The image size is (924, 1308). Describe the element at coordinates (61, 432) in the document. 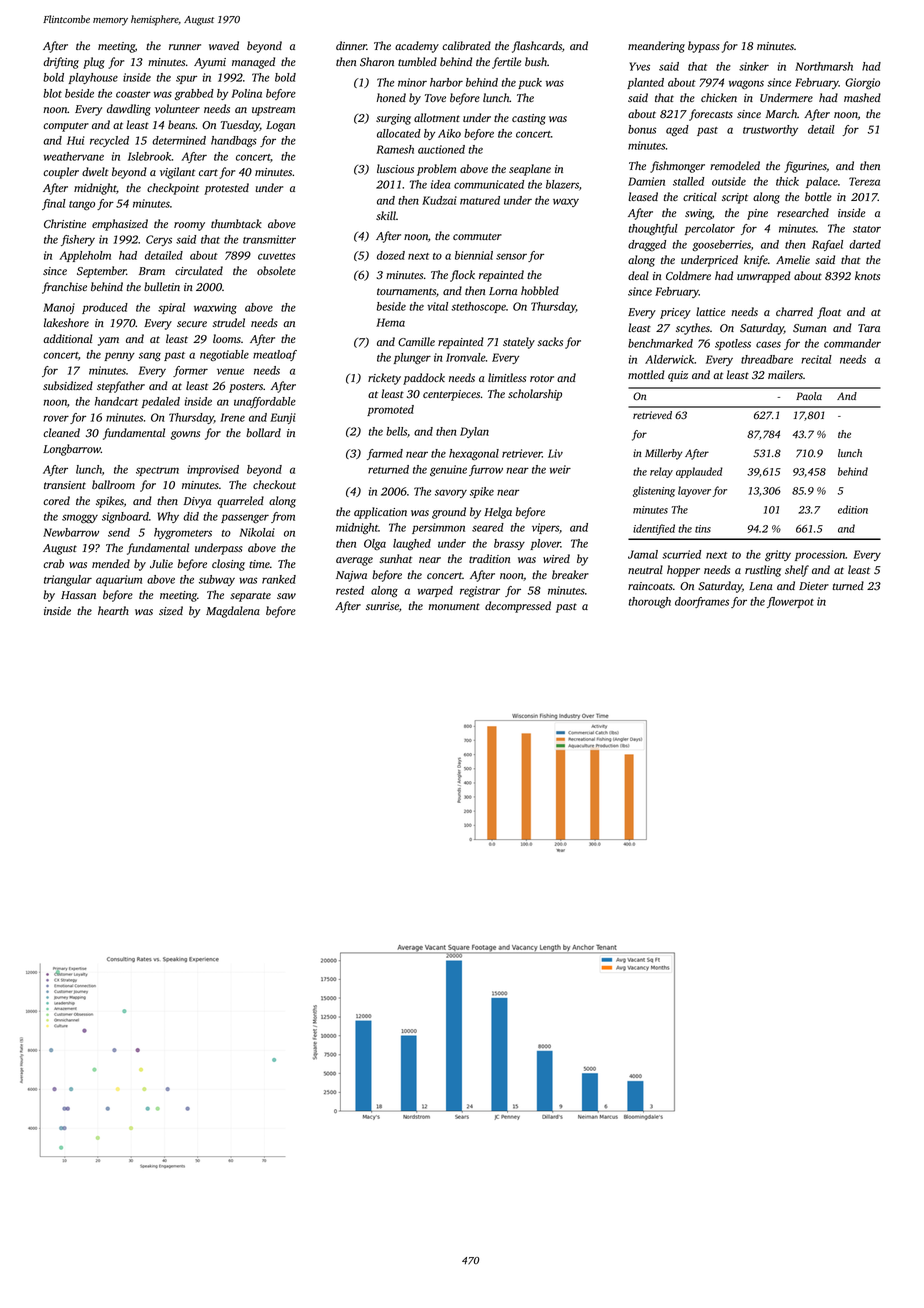

I see `cleaned` at that location.
